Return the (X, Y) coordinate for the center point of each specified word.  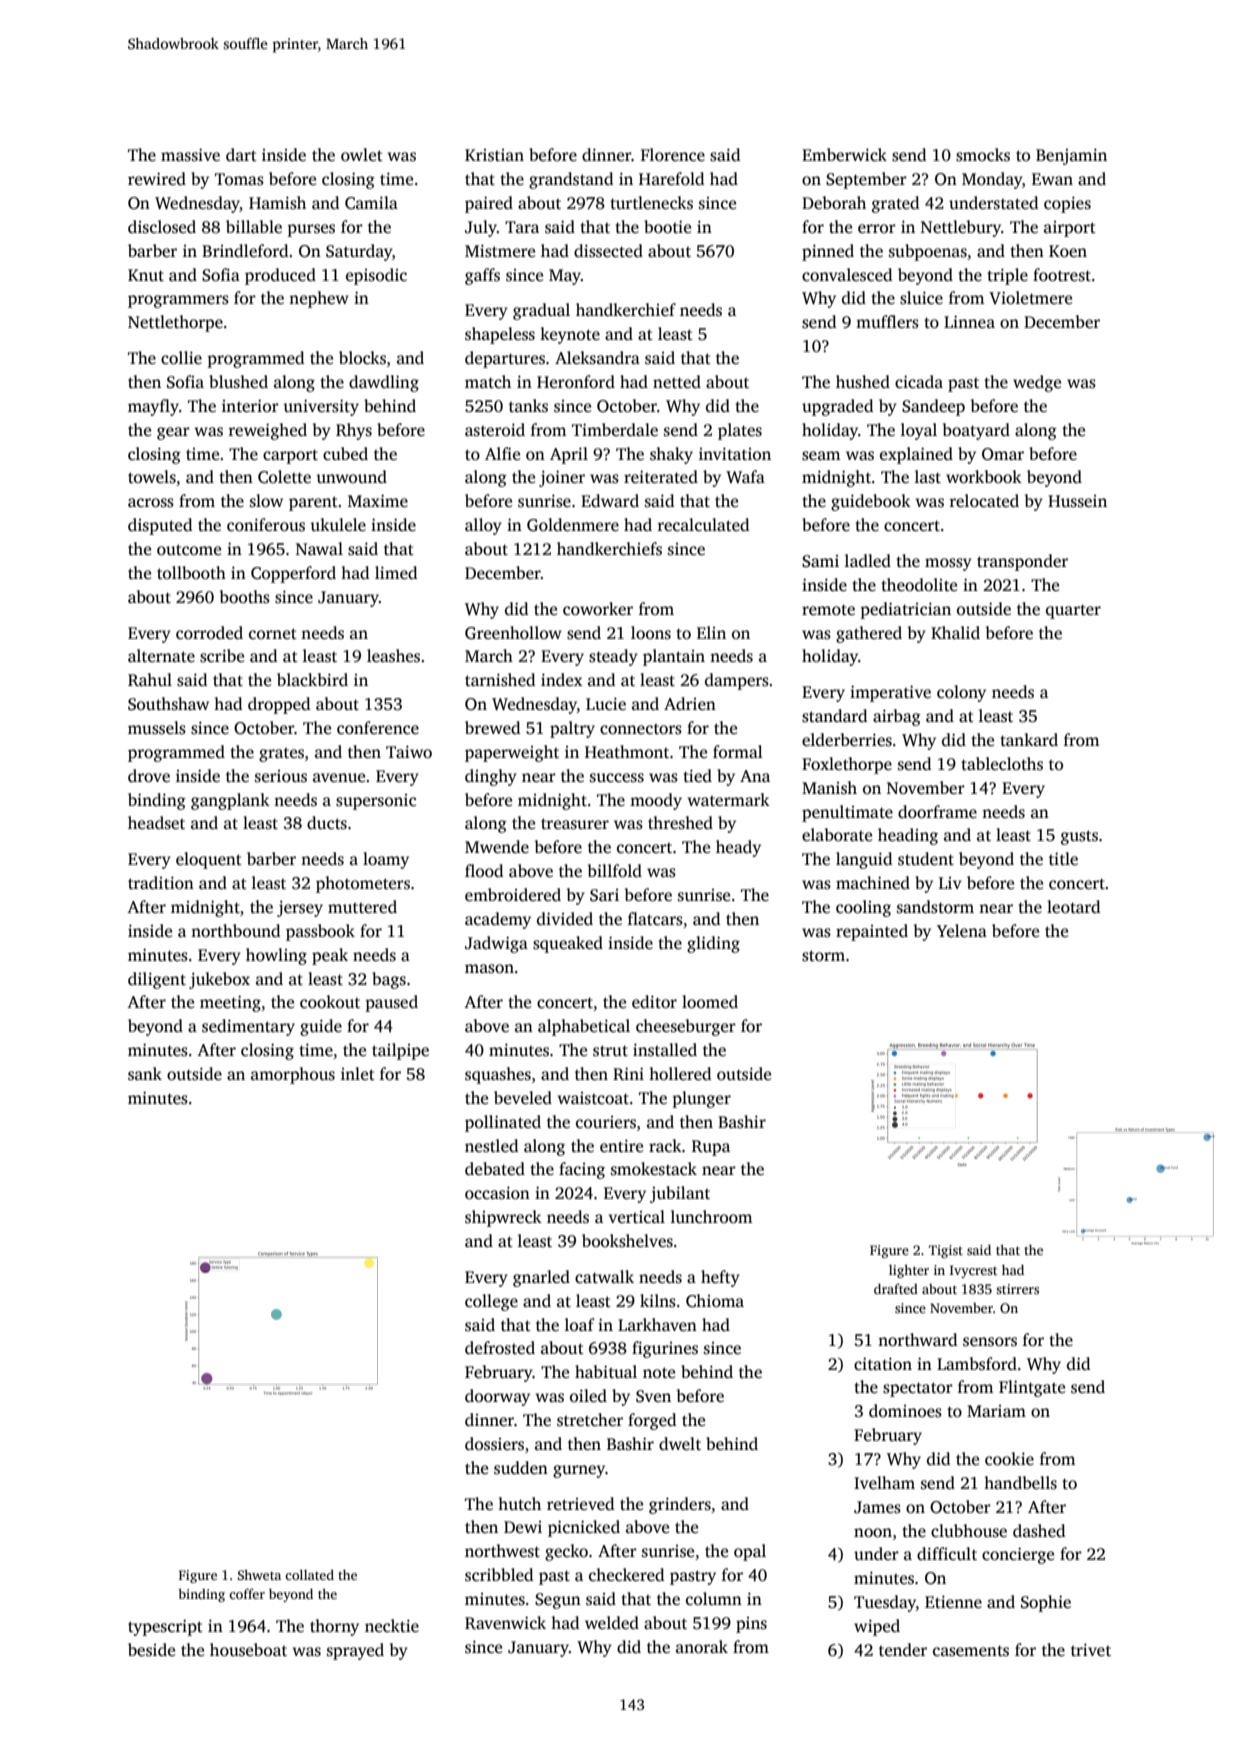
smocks (983, 155)
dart (241, 155)
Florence (673, 155)
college (491, 1302)
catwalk (604, 1277)
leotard (1073, 907)
